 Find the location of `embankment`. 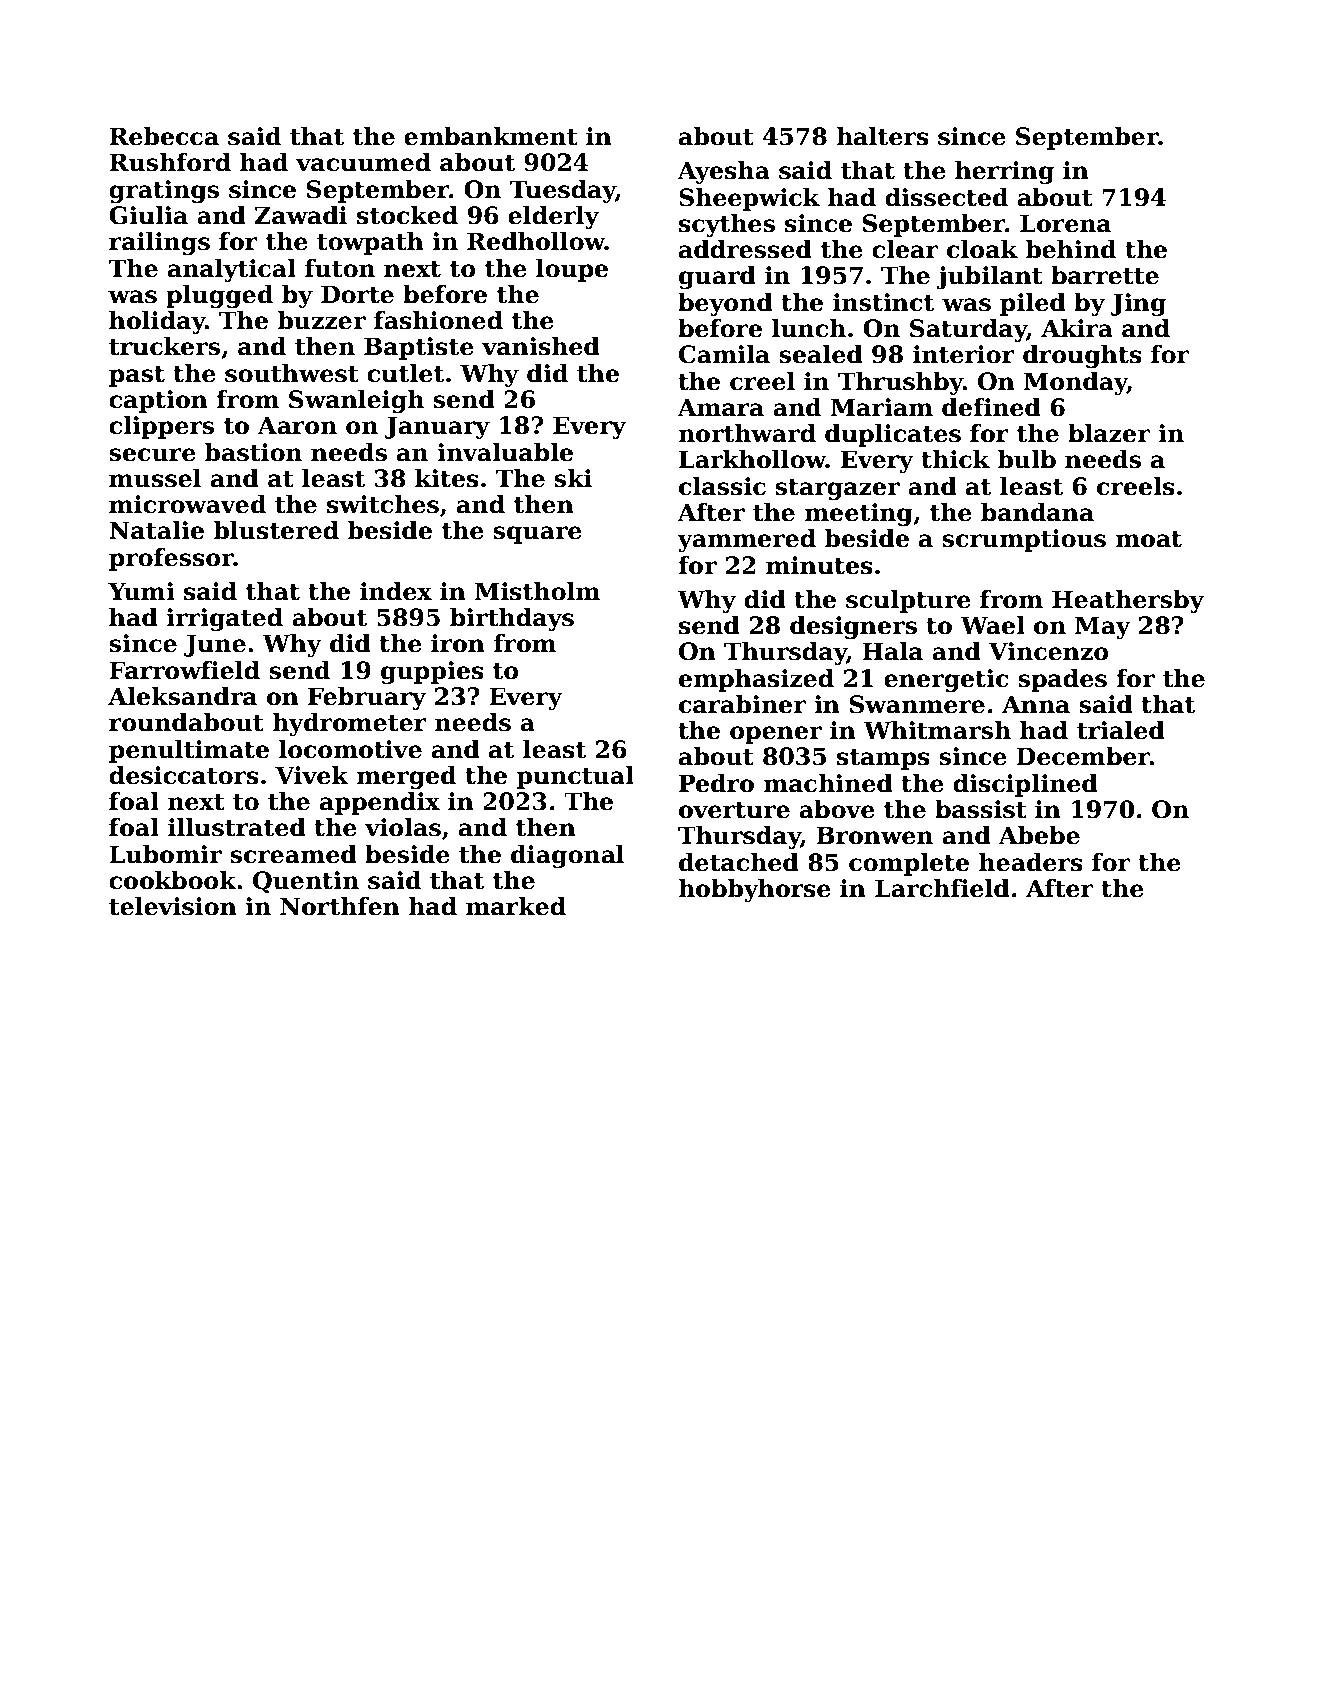

embankment is located at coordinates (491, 136).
